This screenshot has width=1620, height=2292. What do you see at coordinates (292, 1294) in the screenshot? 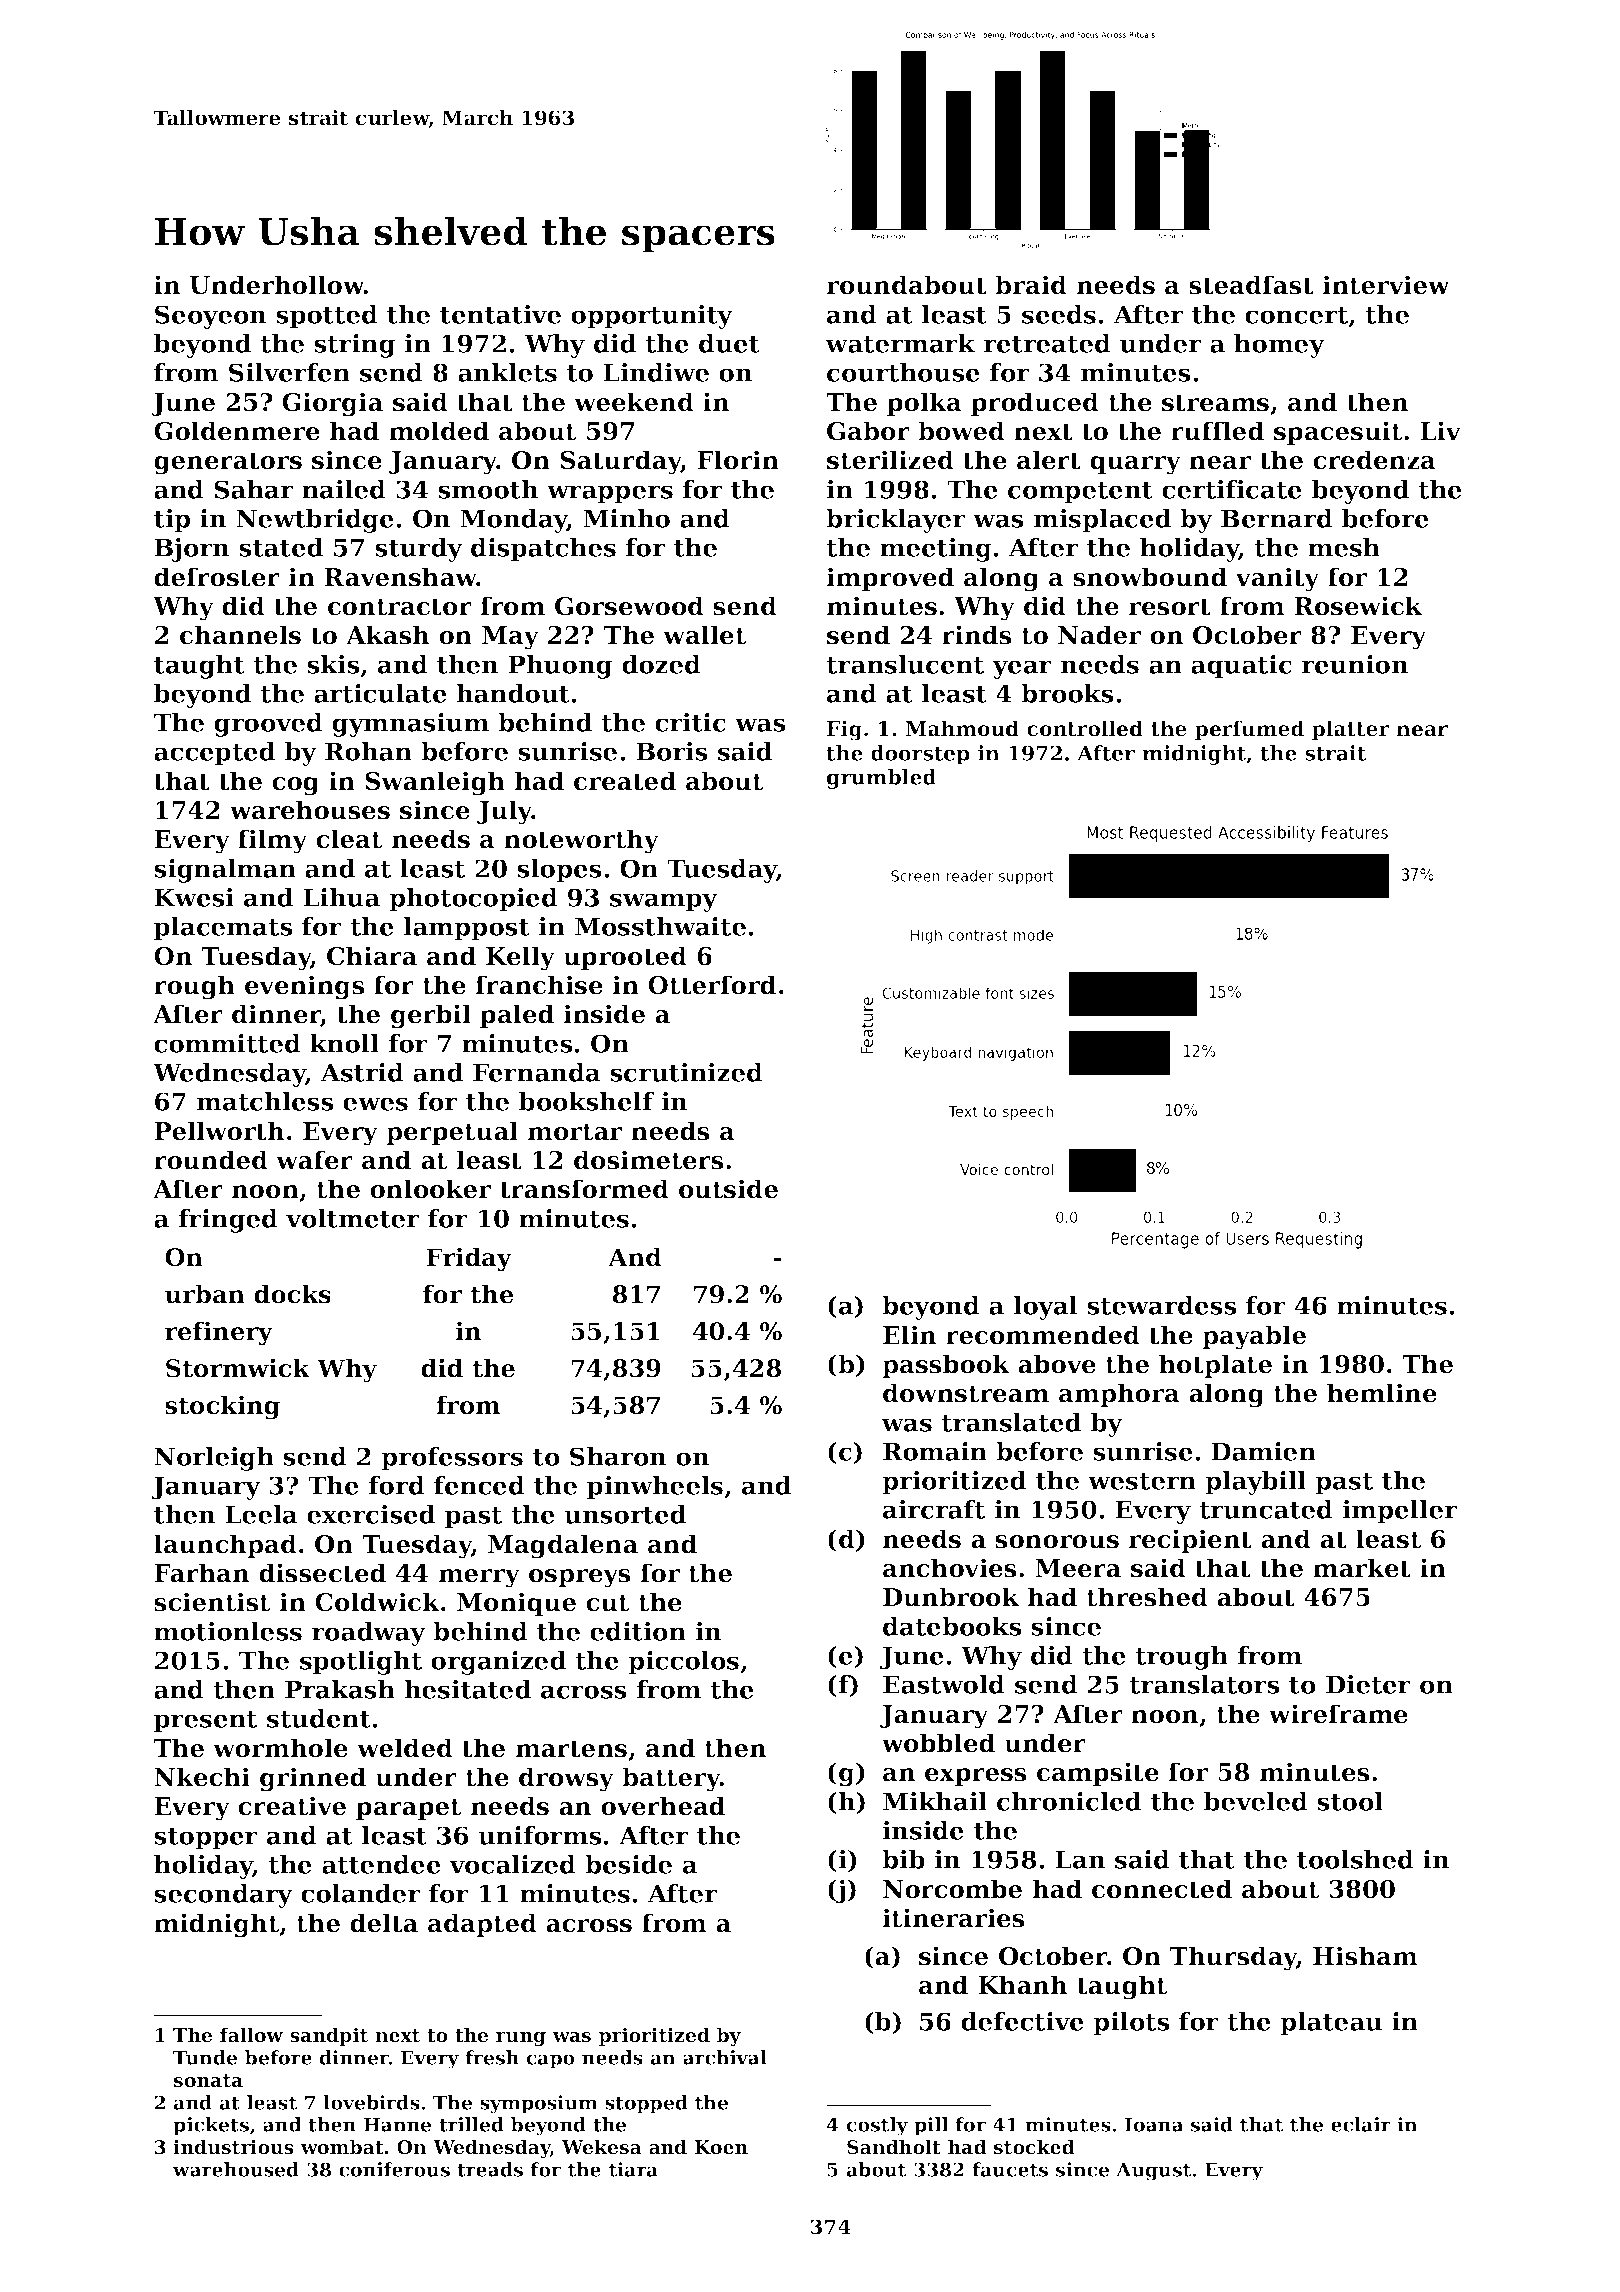
I see `docks` at bounding box center [292, 1294].
